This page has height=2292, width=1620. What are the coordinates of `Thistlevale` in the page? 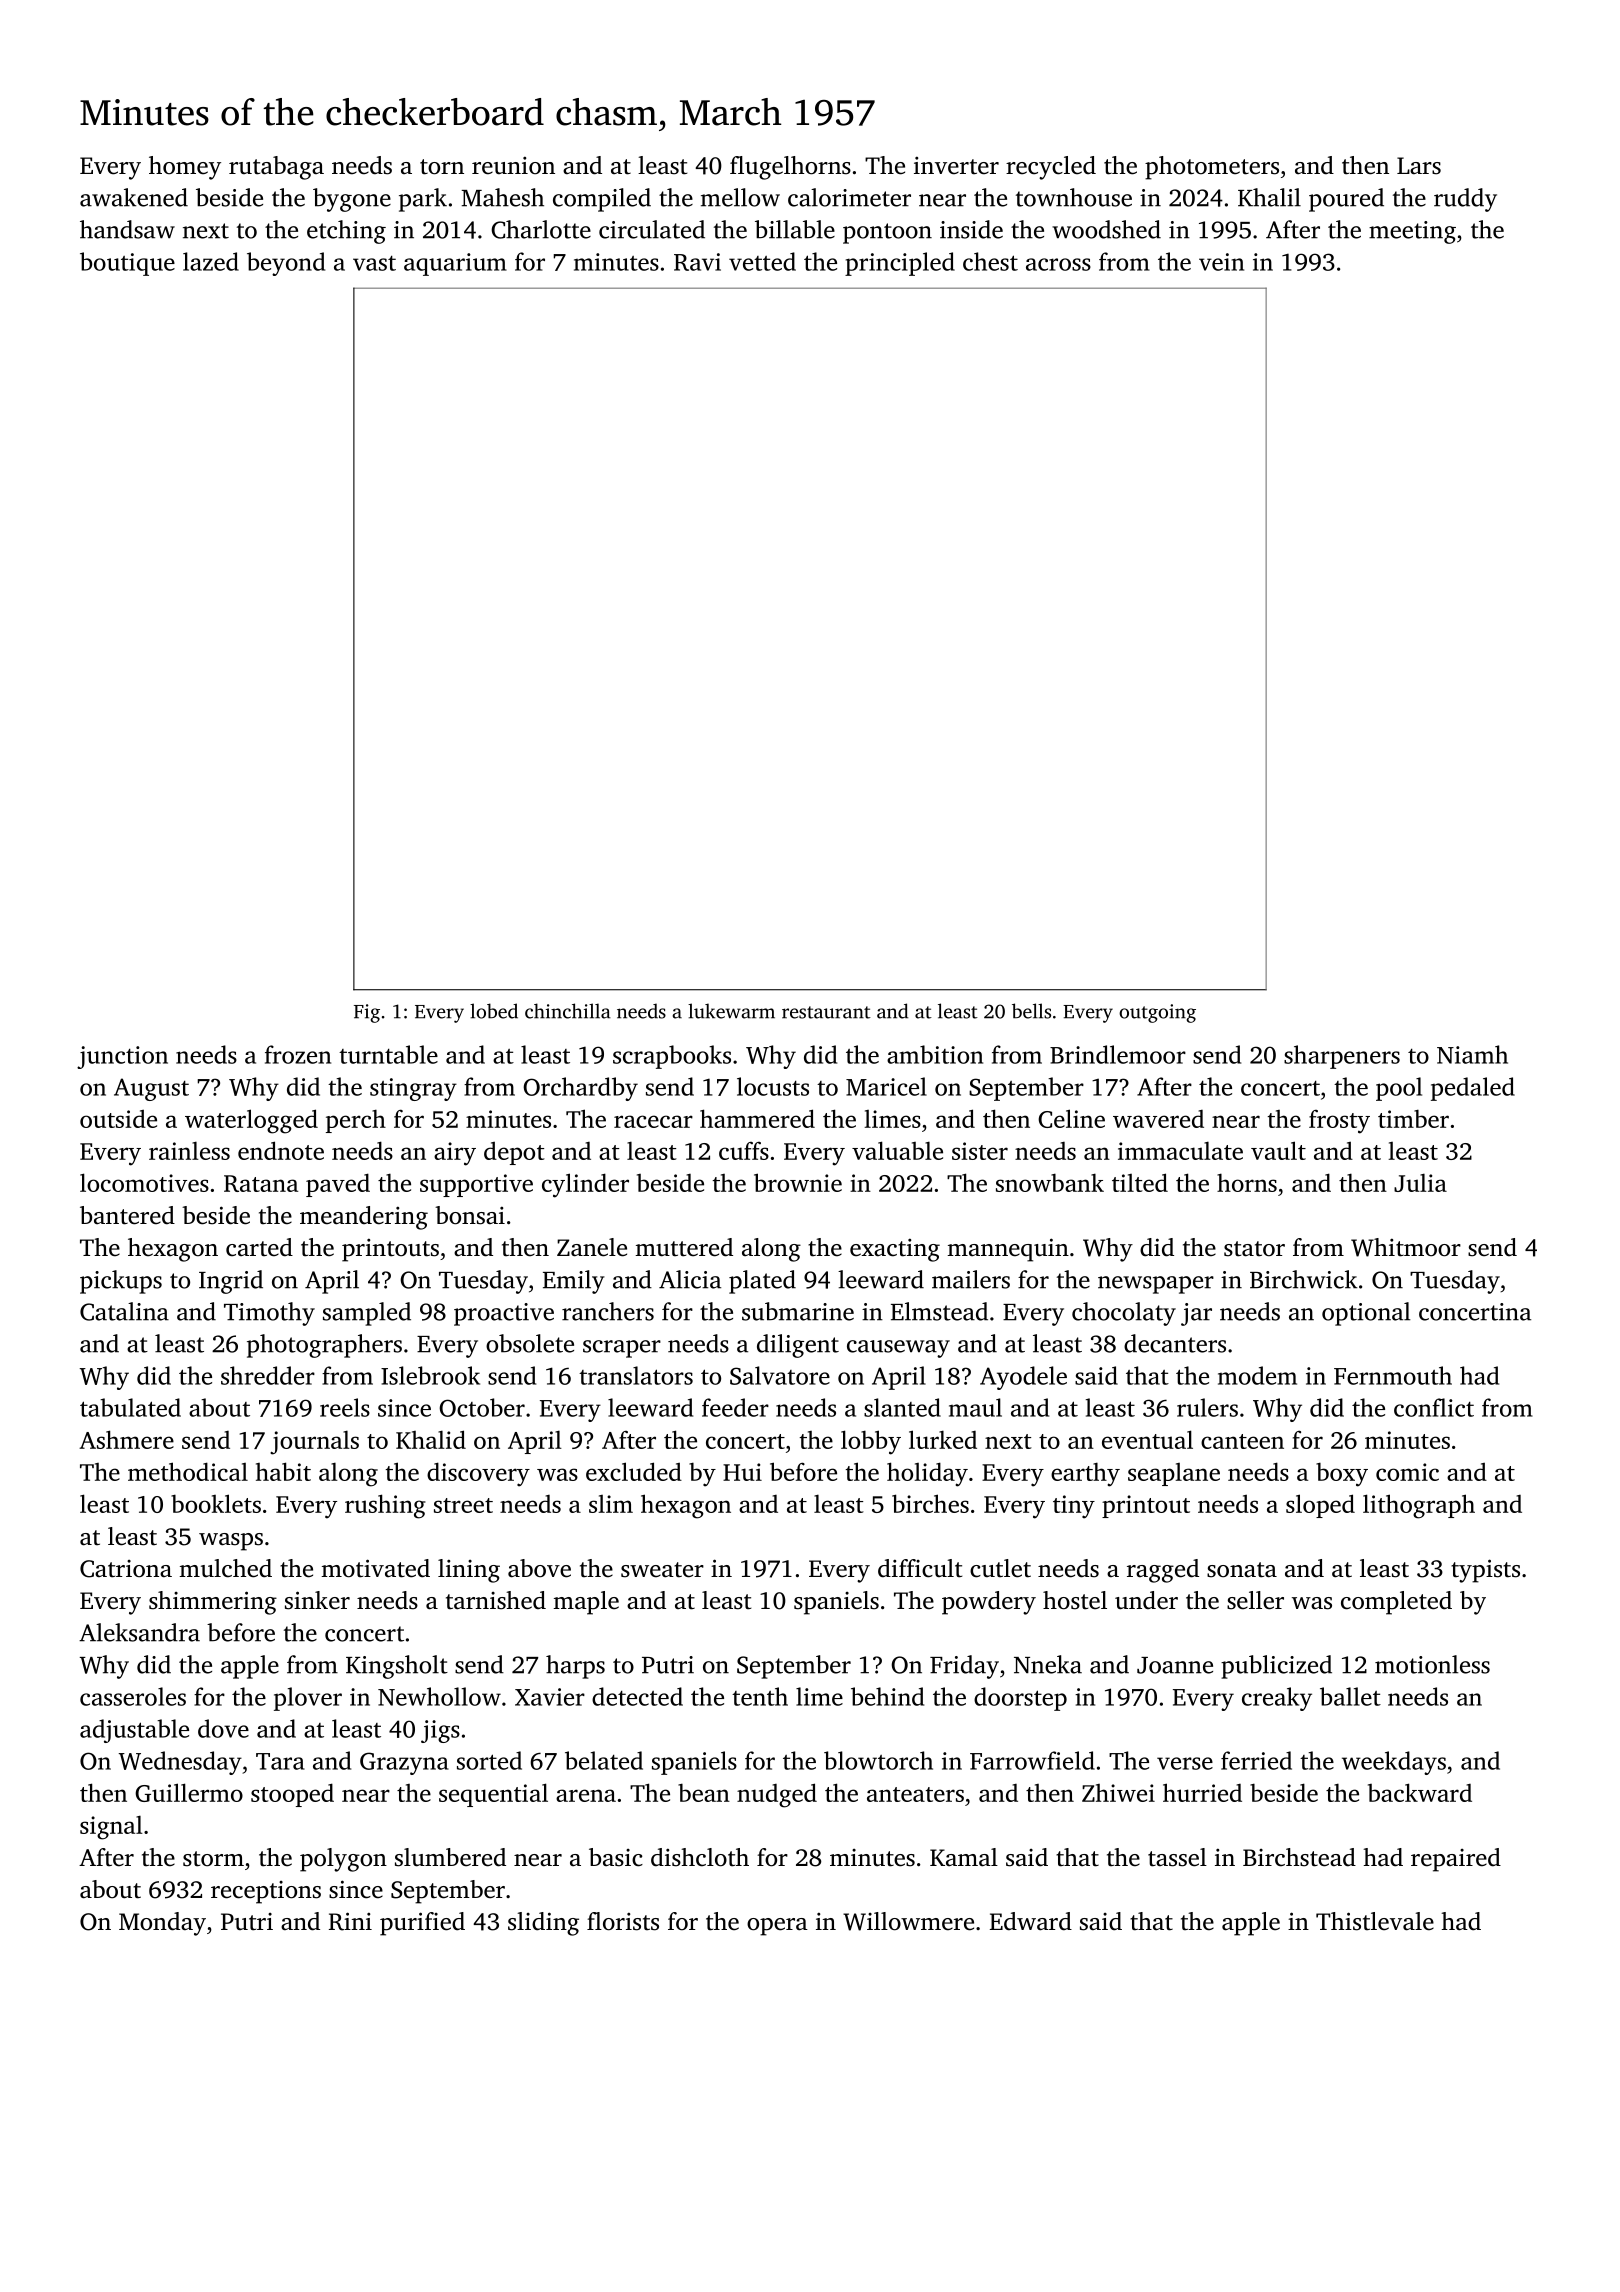 It's located at (1375, 1921).
